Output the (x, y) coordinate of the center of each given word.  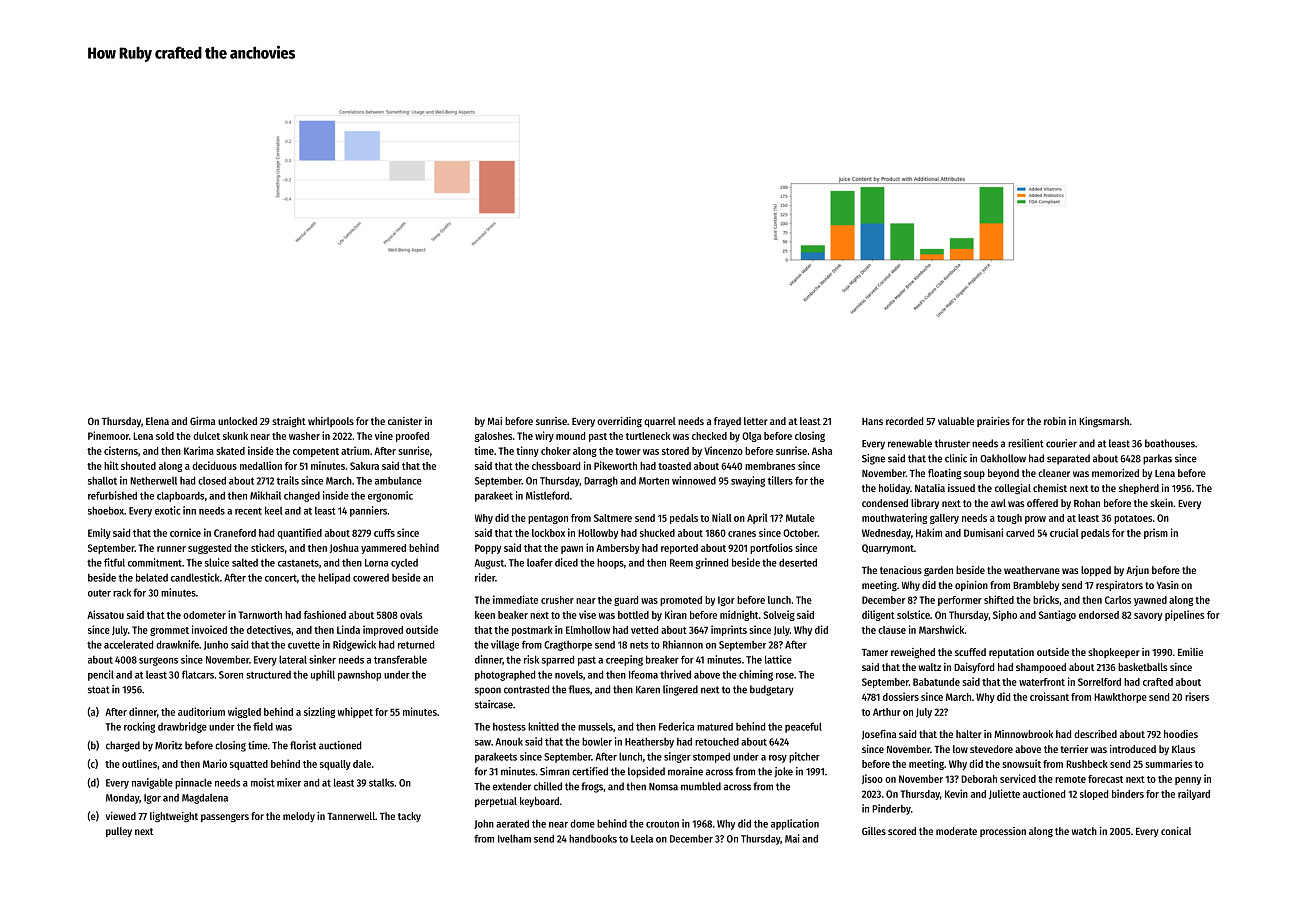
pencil (101, 675)
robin (1055, 421)
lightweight (174, 817)
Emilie (1190, 652)
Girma (202, 421)
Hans (872, 421)
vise (587, 614)
